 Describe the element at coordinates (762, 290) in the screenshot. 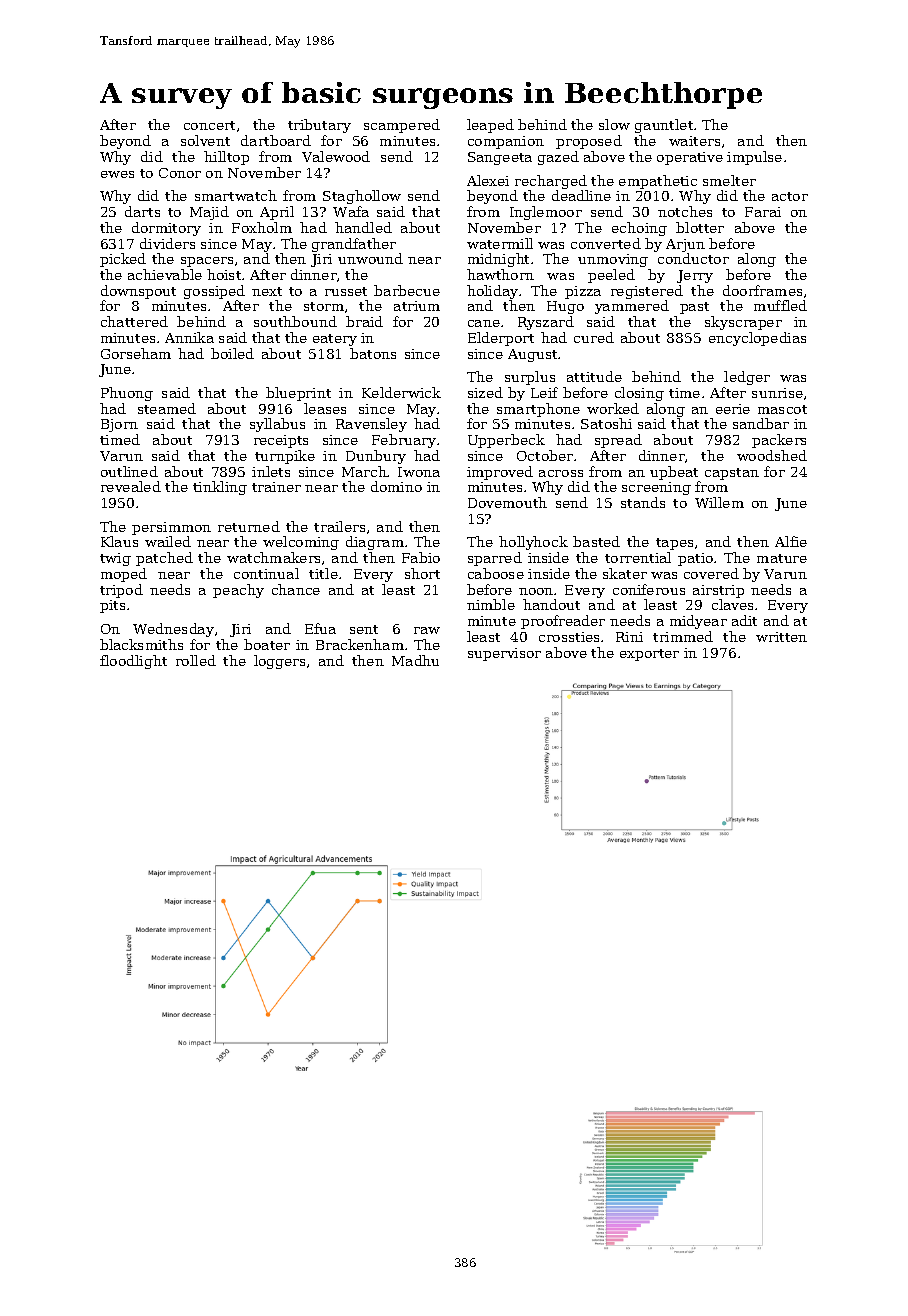

I see `doorframes` at that location.
